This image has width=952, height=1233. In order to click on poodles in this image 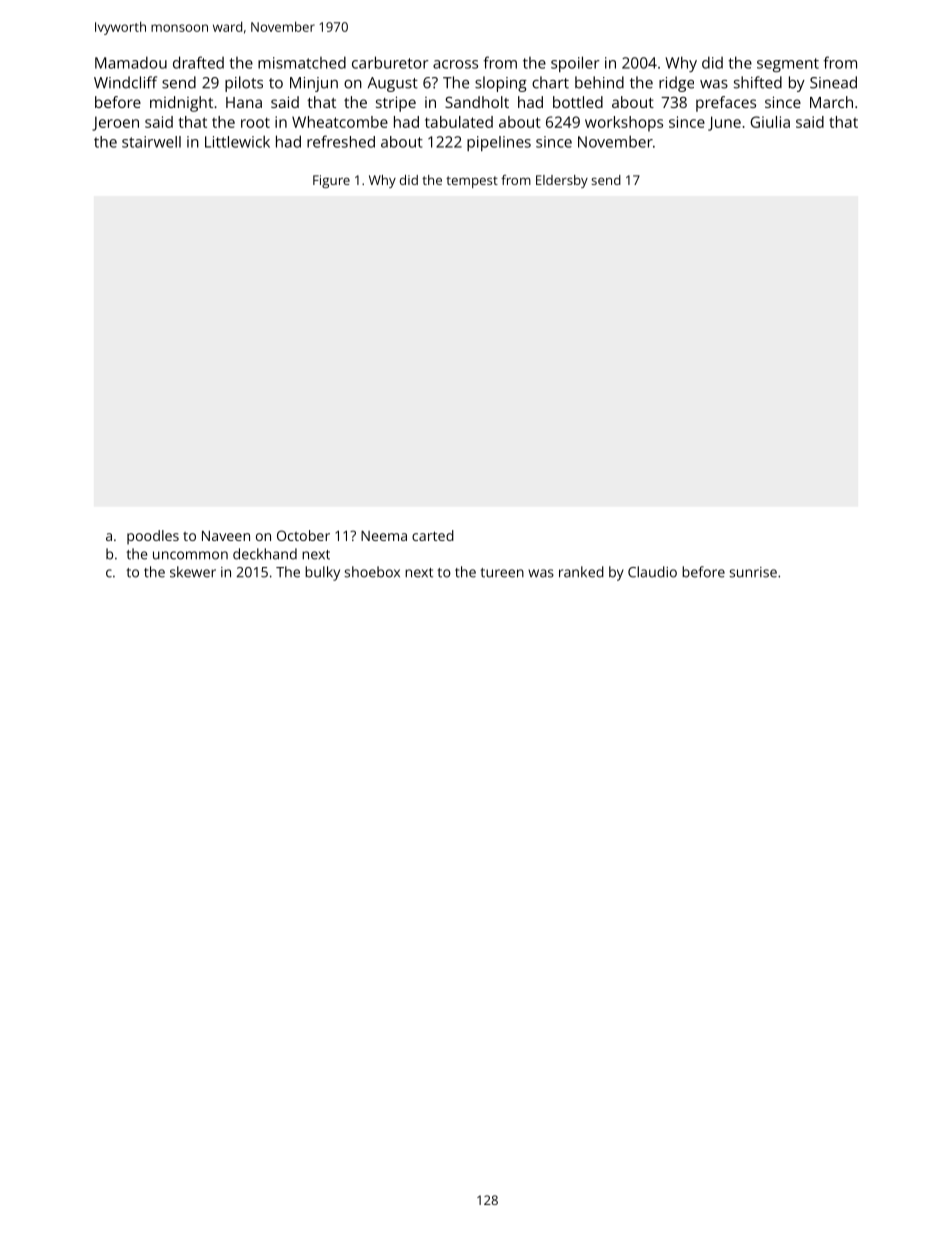, I will do `click(153, 537)`.
